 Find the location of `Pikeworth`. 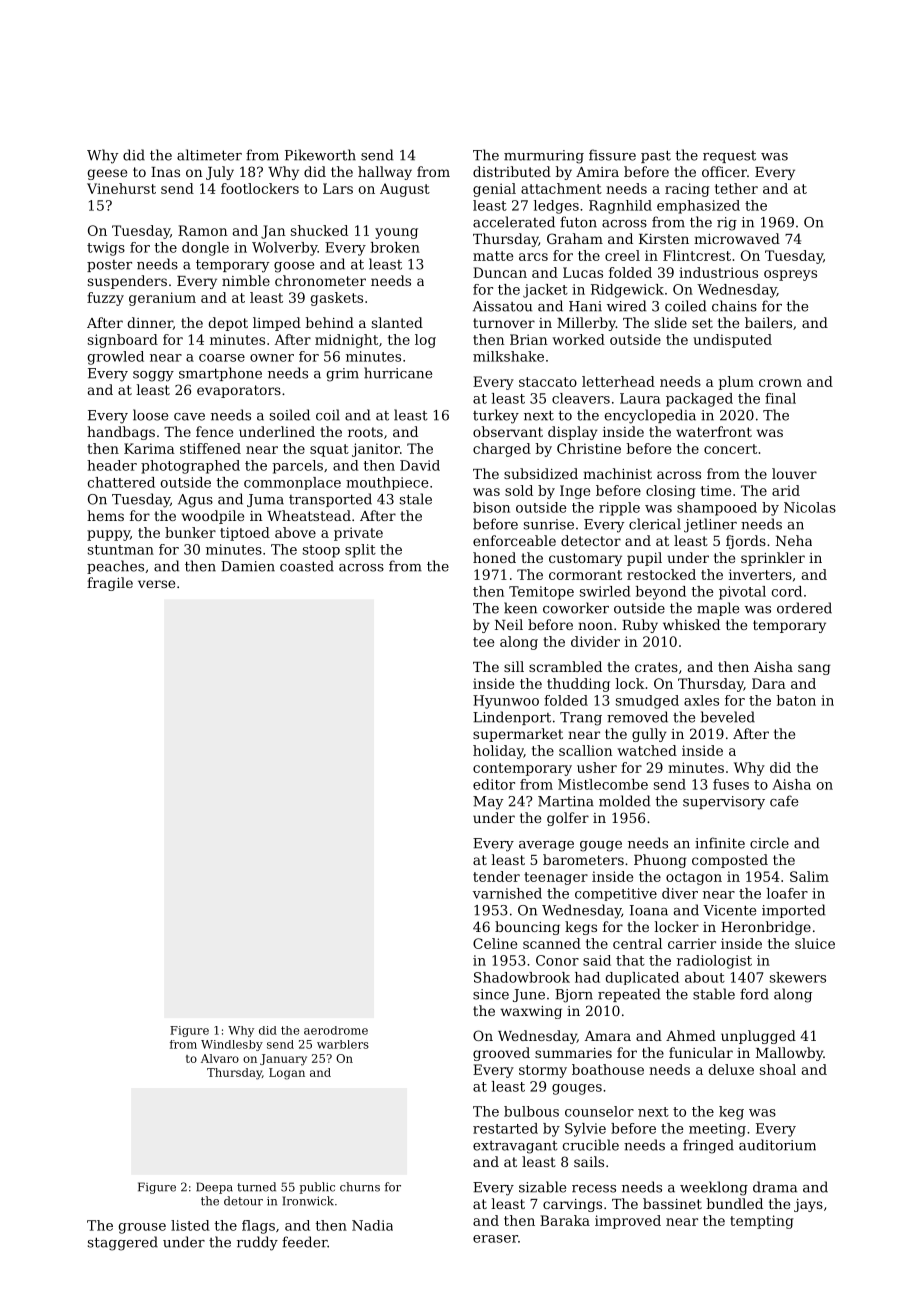

Pikeworth is located at coordinates (320, 155).
